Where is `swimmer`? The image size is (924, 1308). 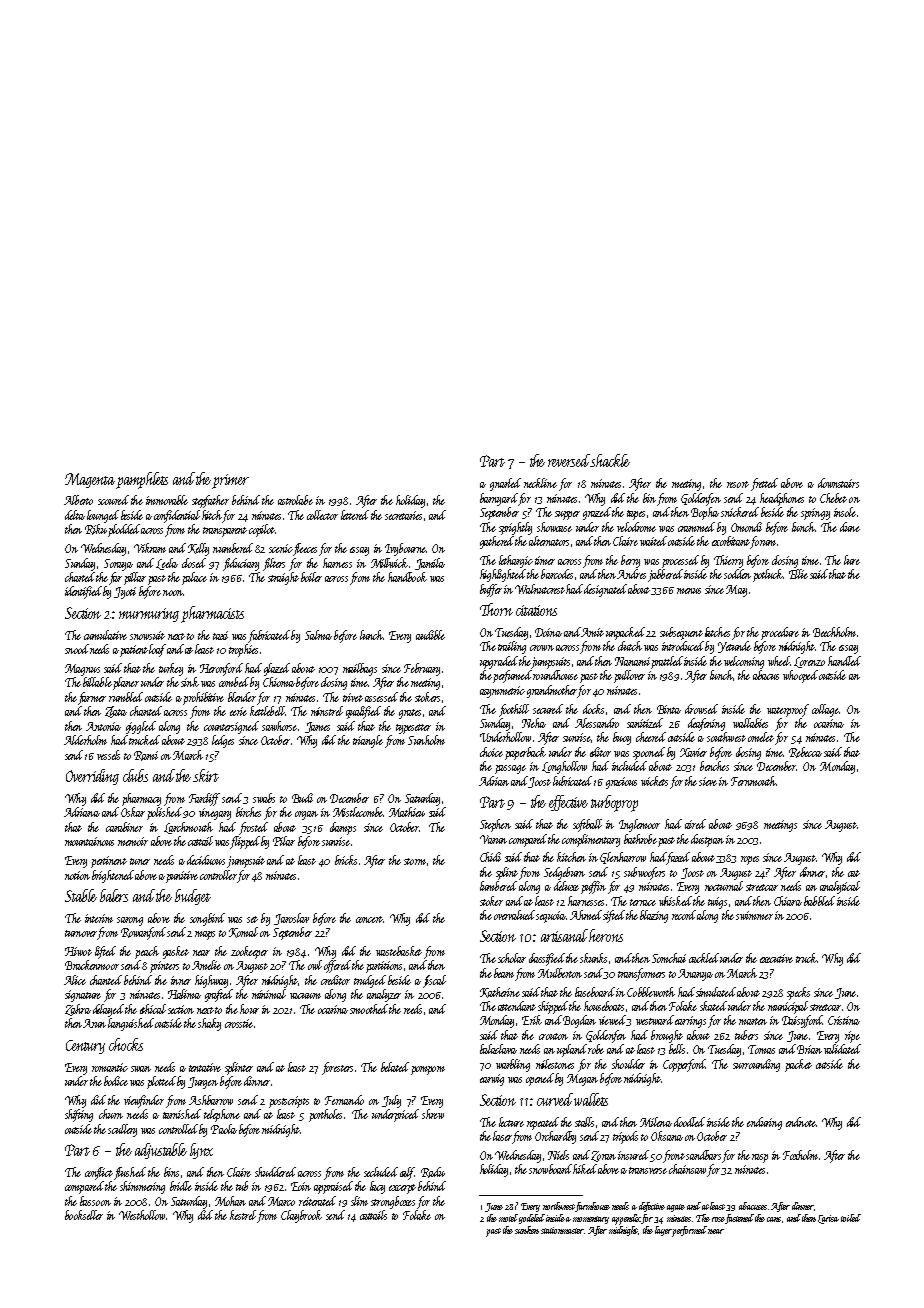 swimmer is located at coordinates (754, 915).
